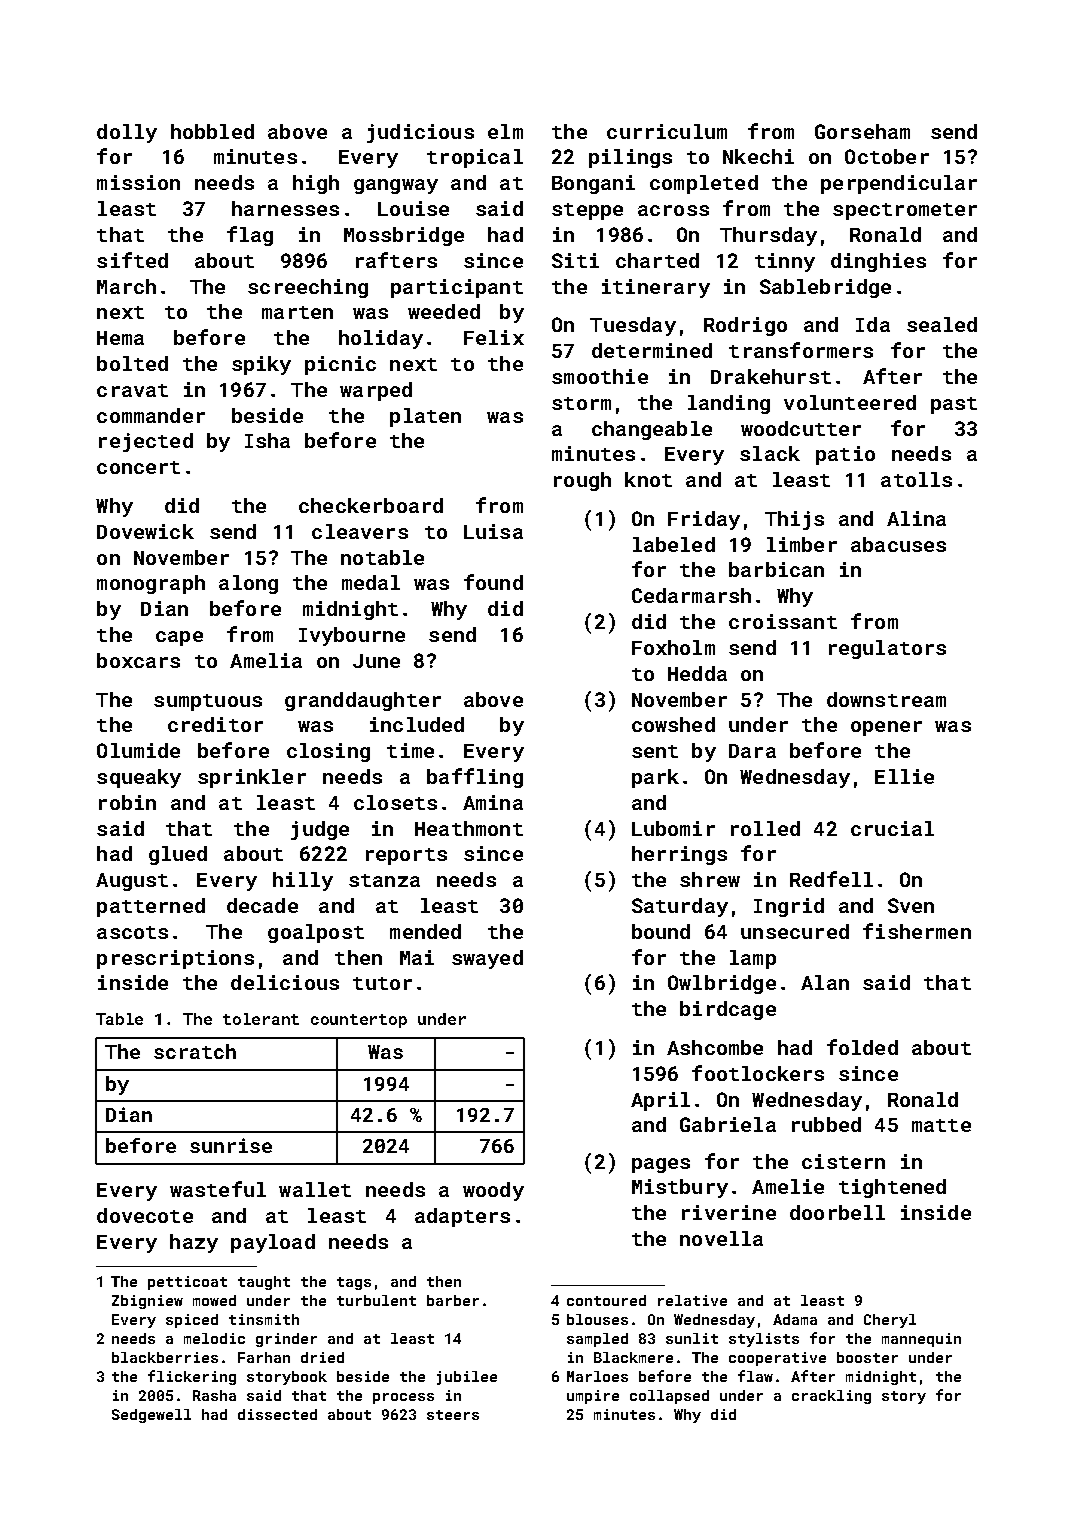 This screenshot has height=1521, width=1075. I want to click on barber, so click(453, 1300).
